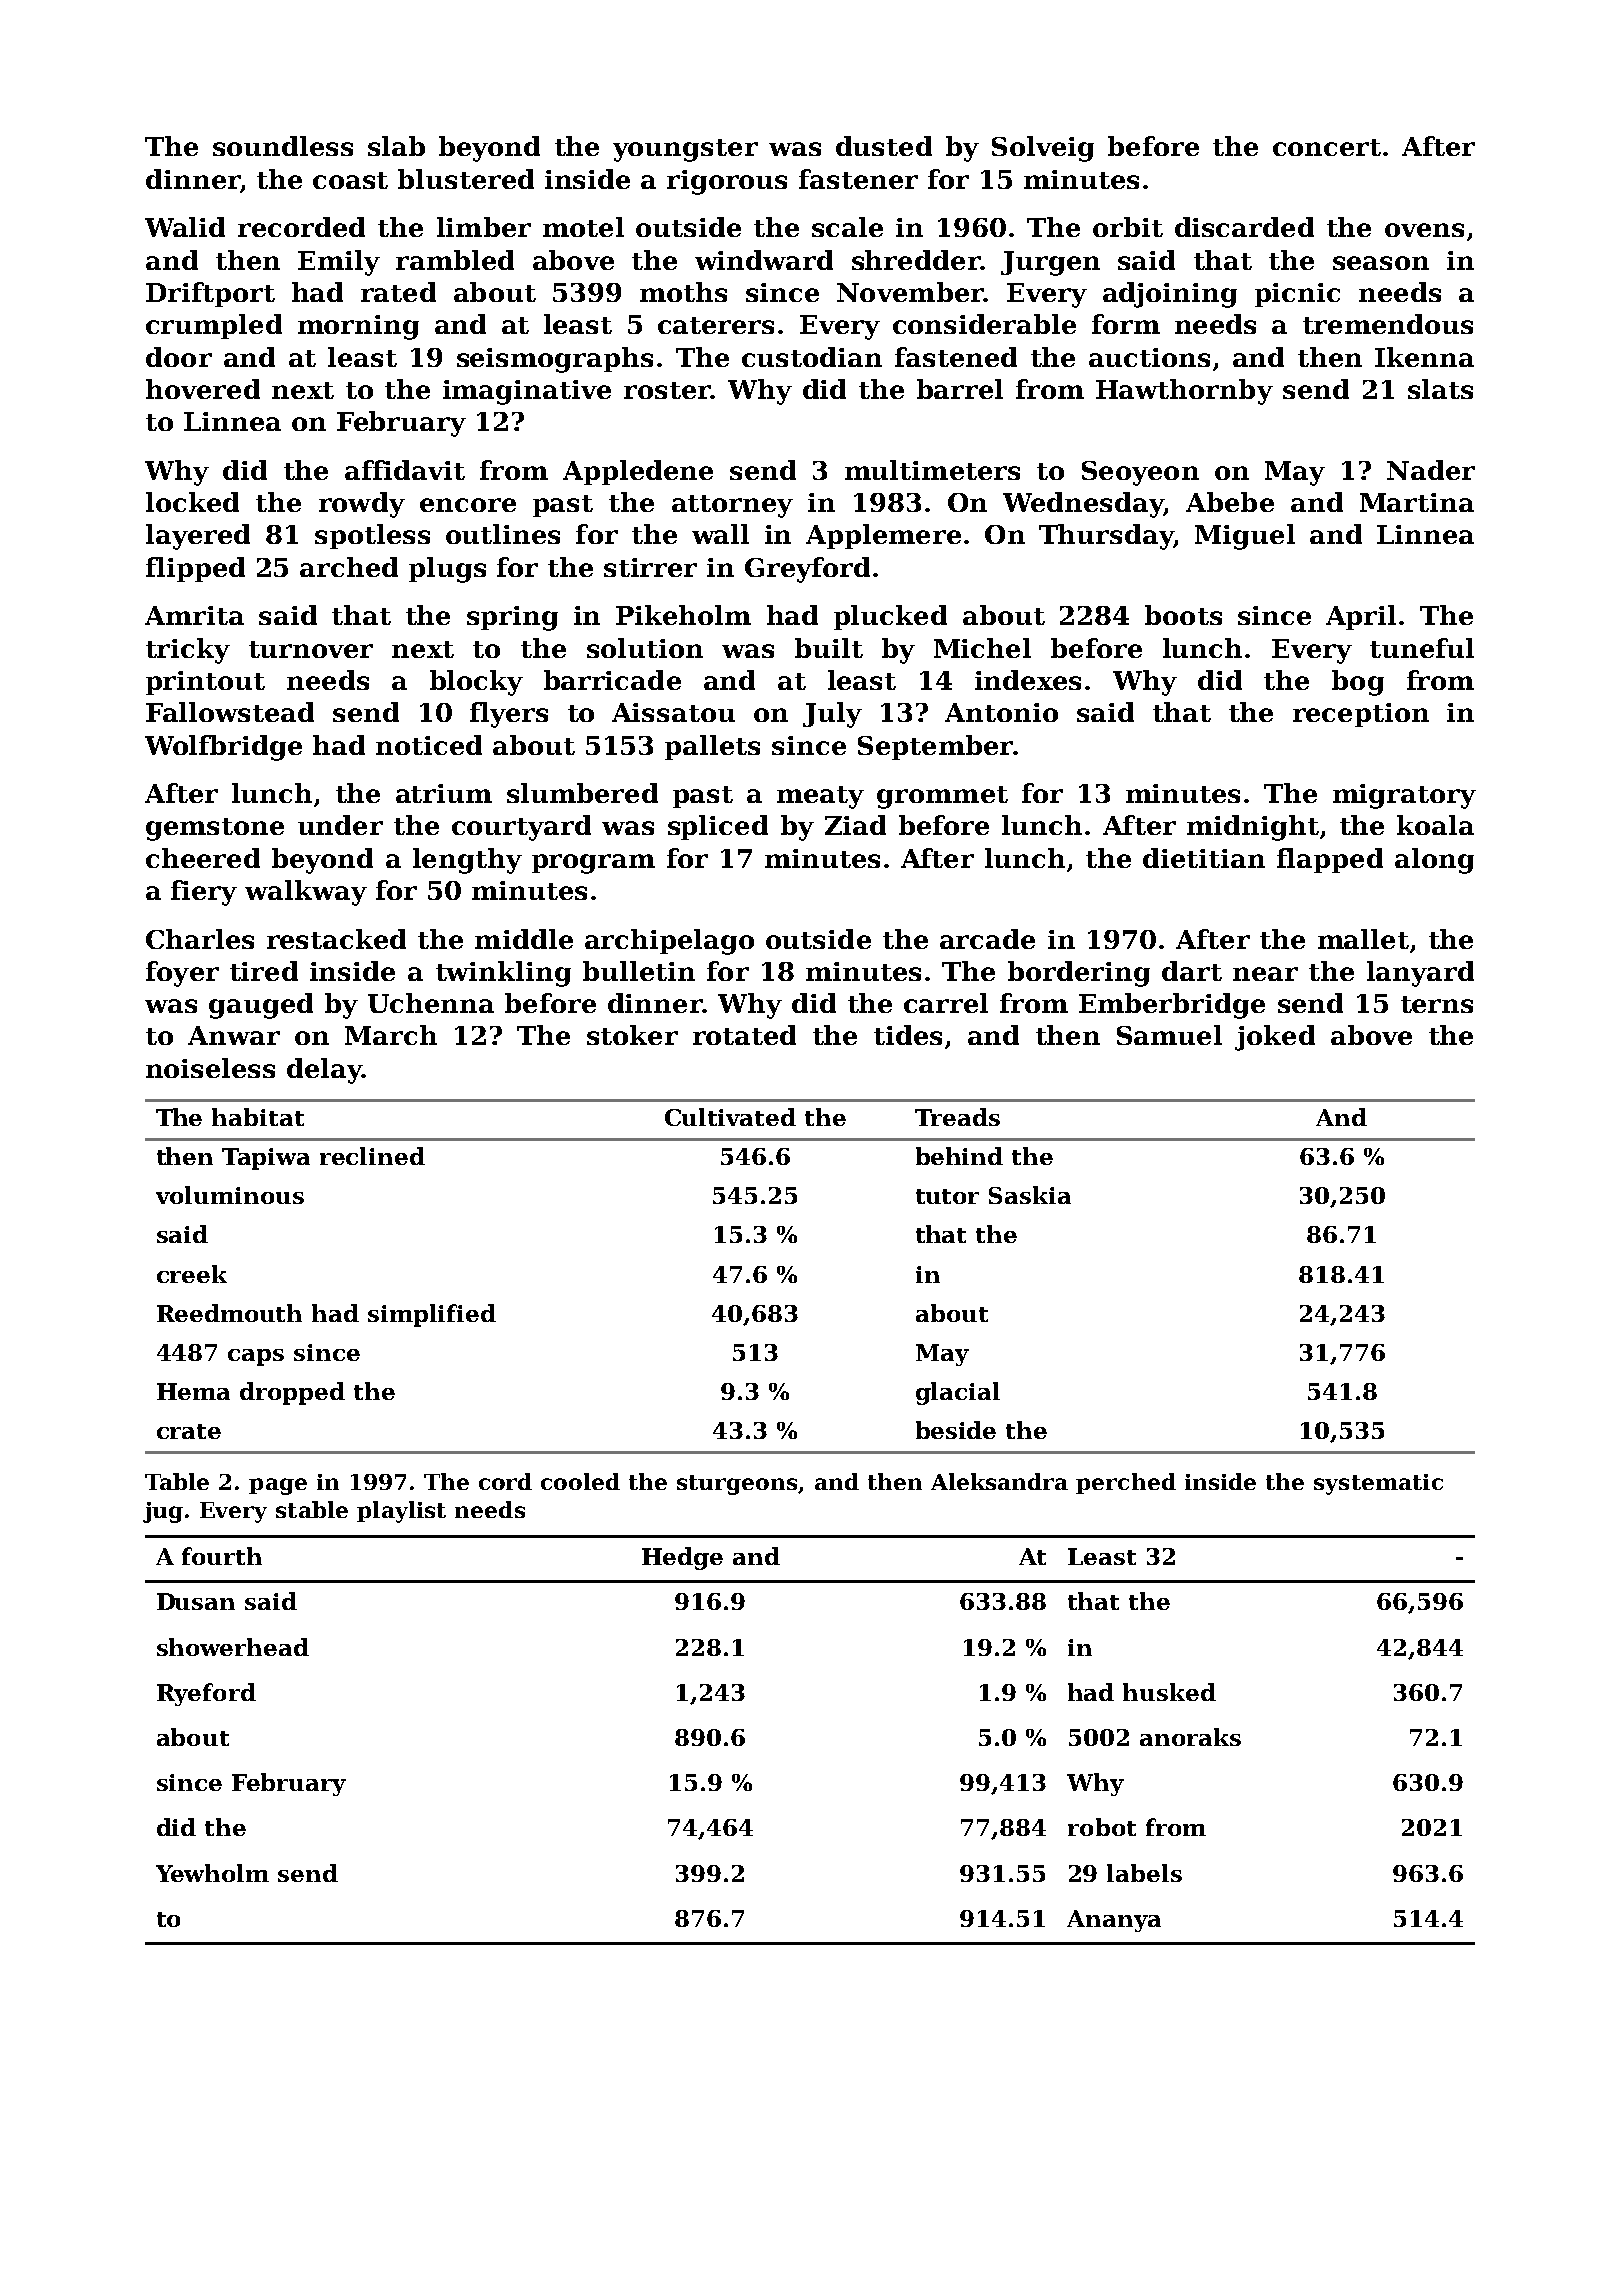 This screenshot has height=2292, width=1620. I want to click on dusted, so click(884, 146).
